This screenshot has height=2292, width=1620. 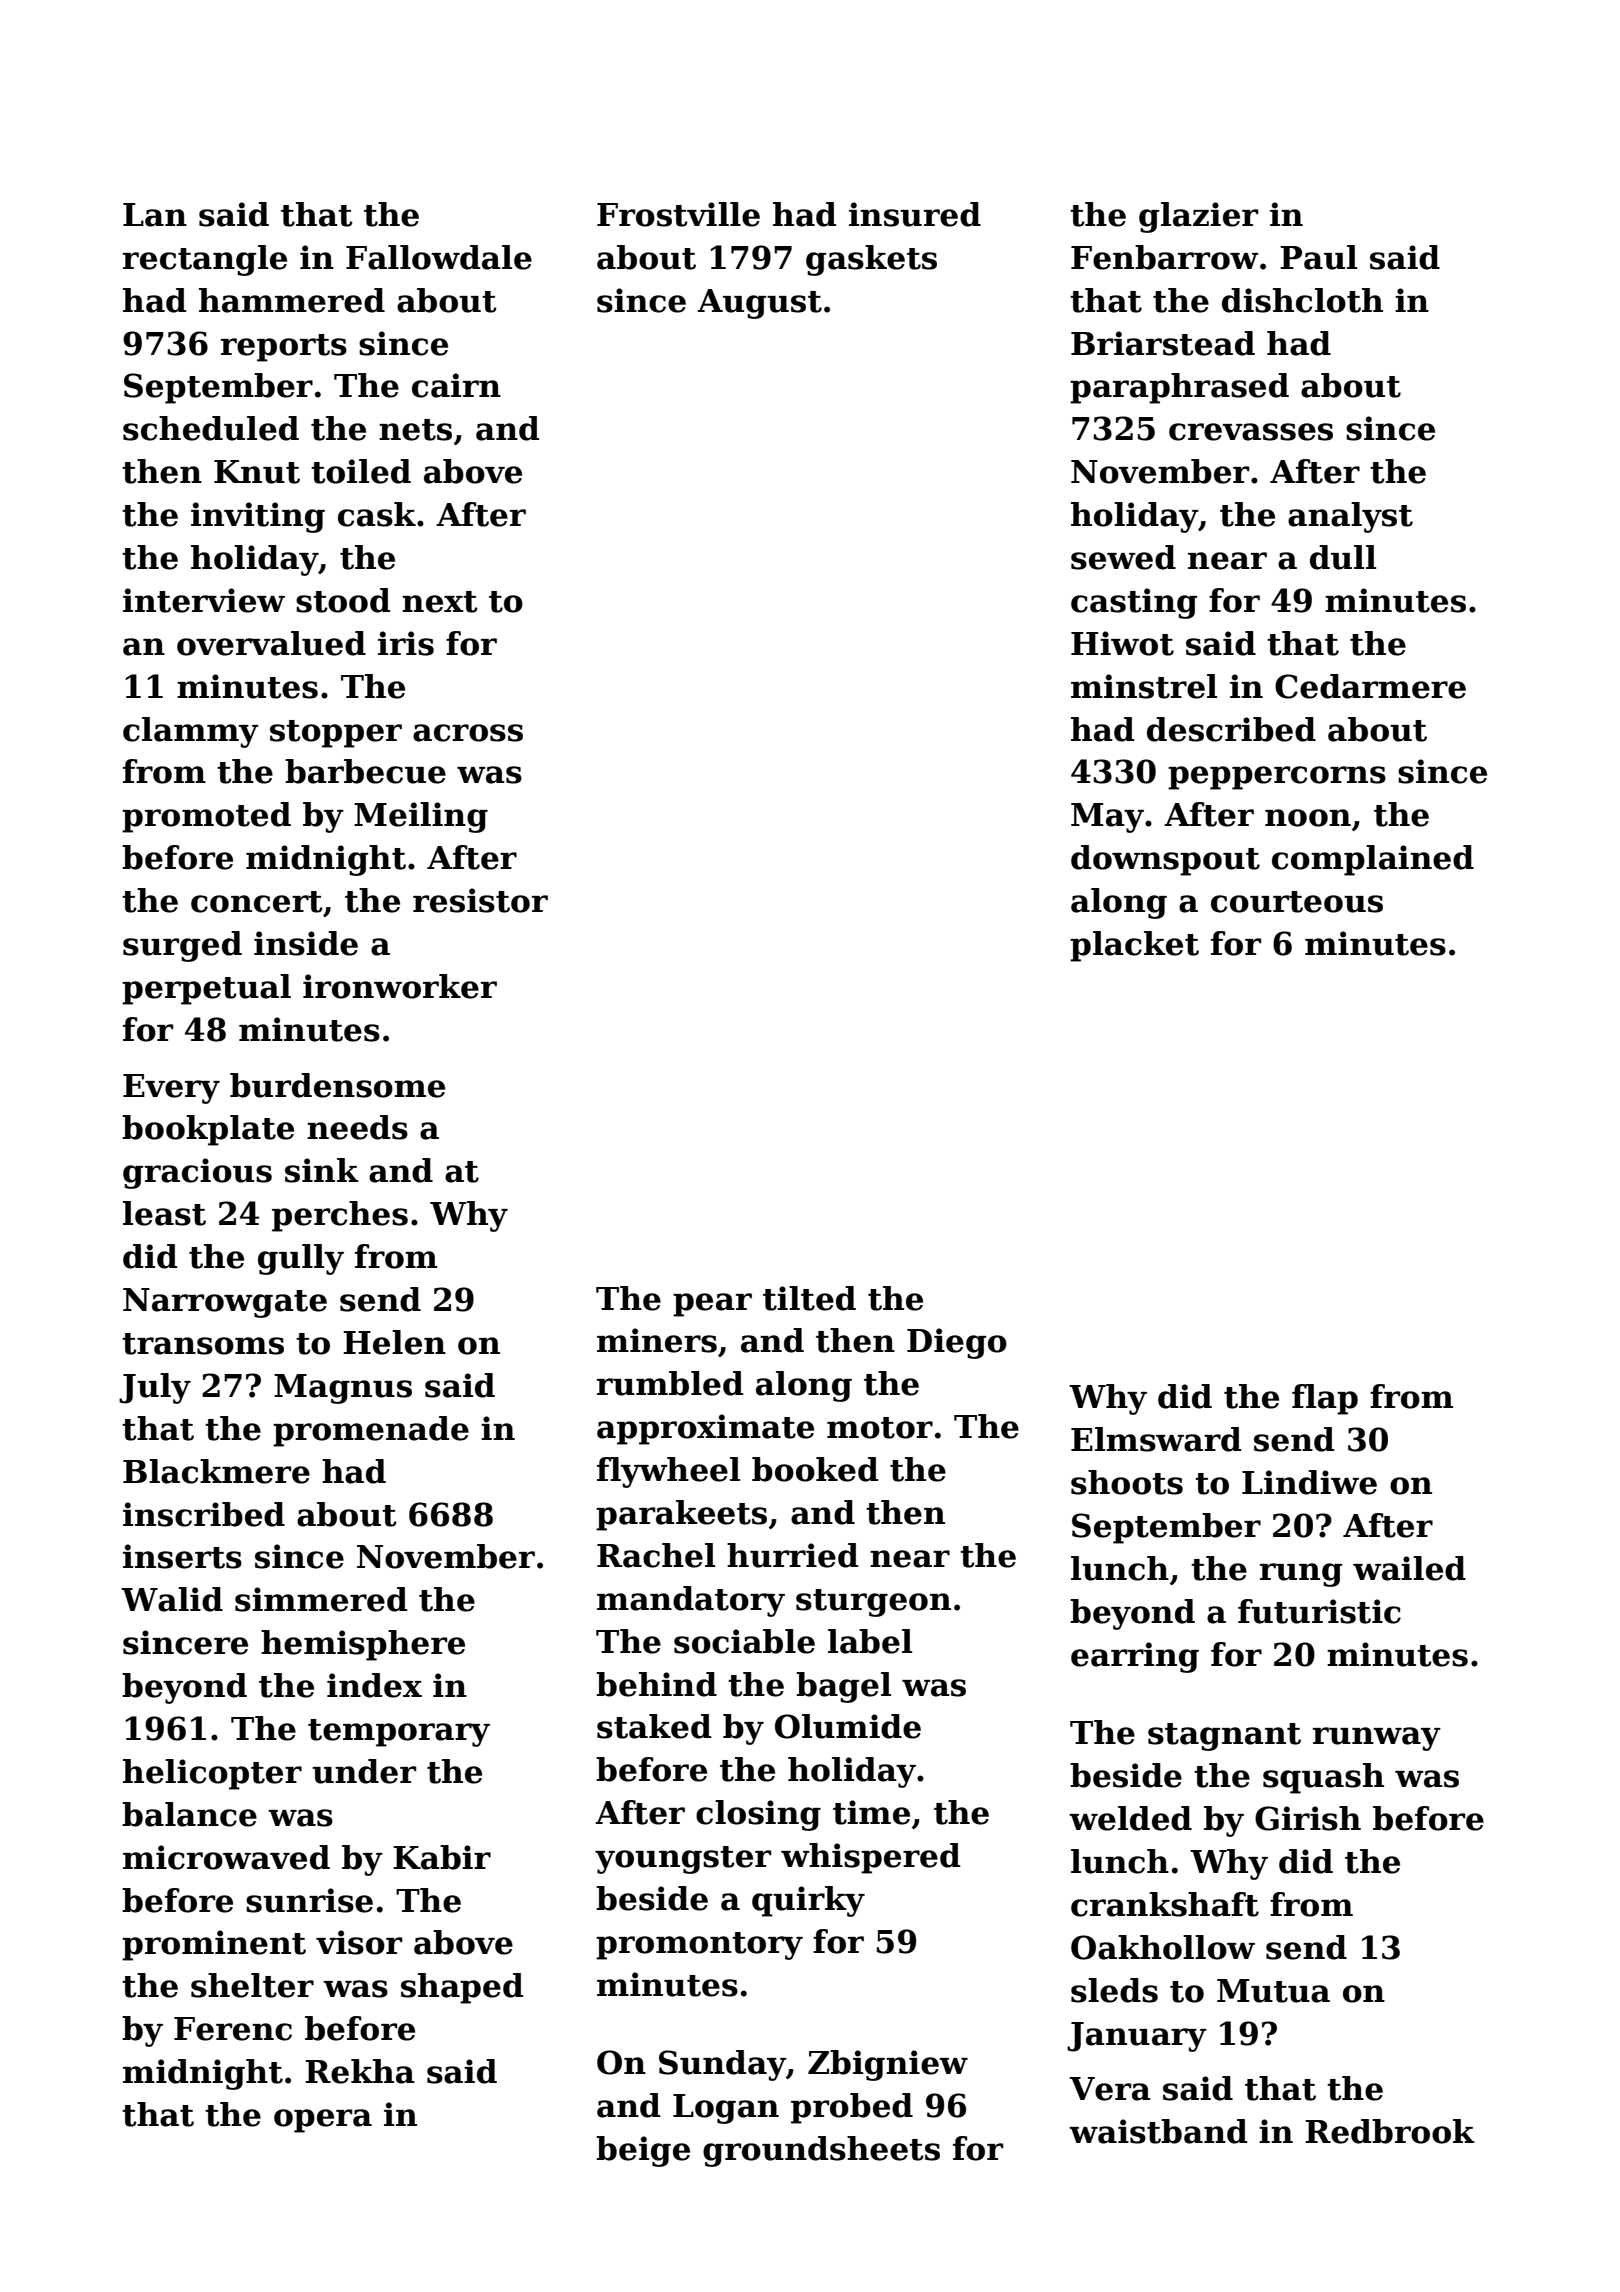 I want to click on ironworker, so click(x=400, y=986).
